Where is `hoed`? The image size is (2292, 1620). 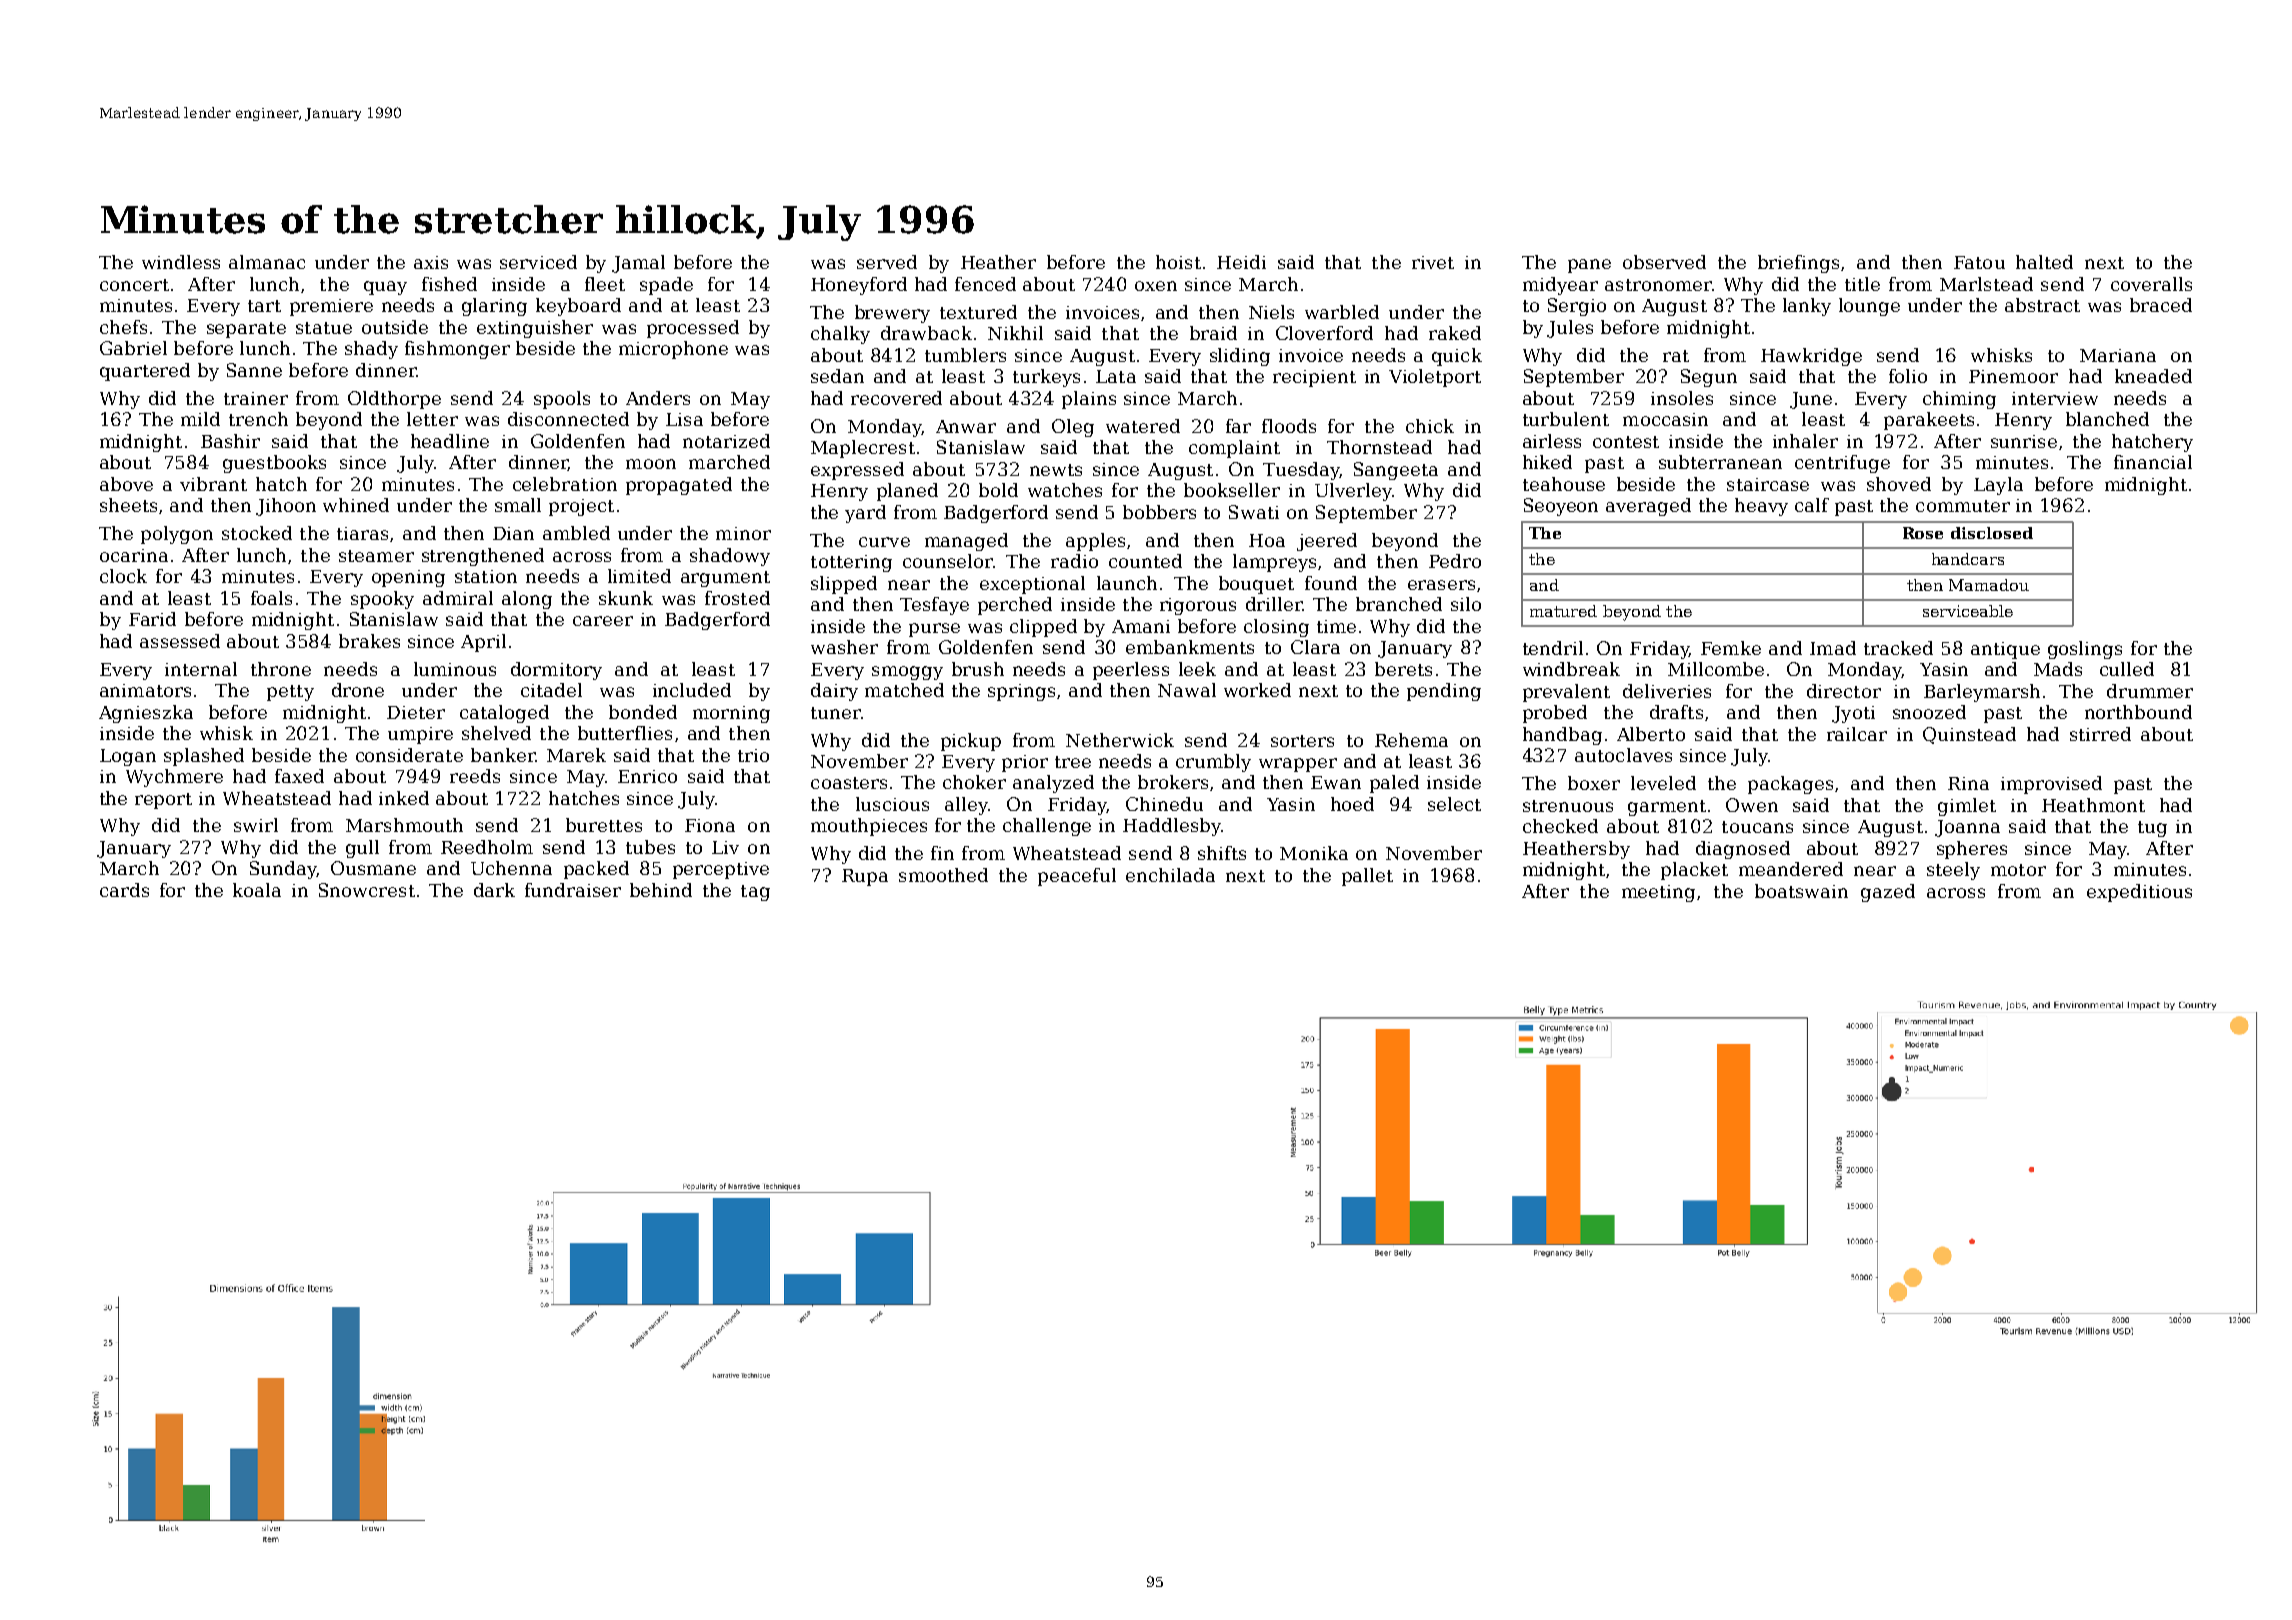
hoed is located at coordinates (1352, 804).
